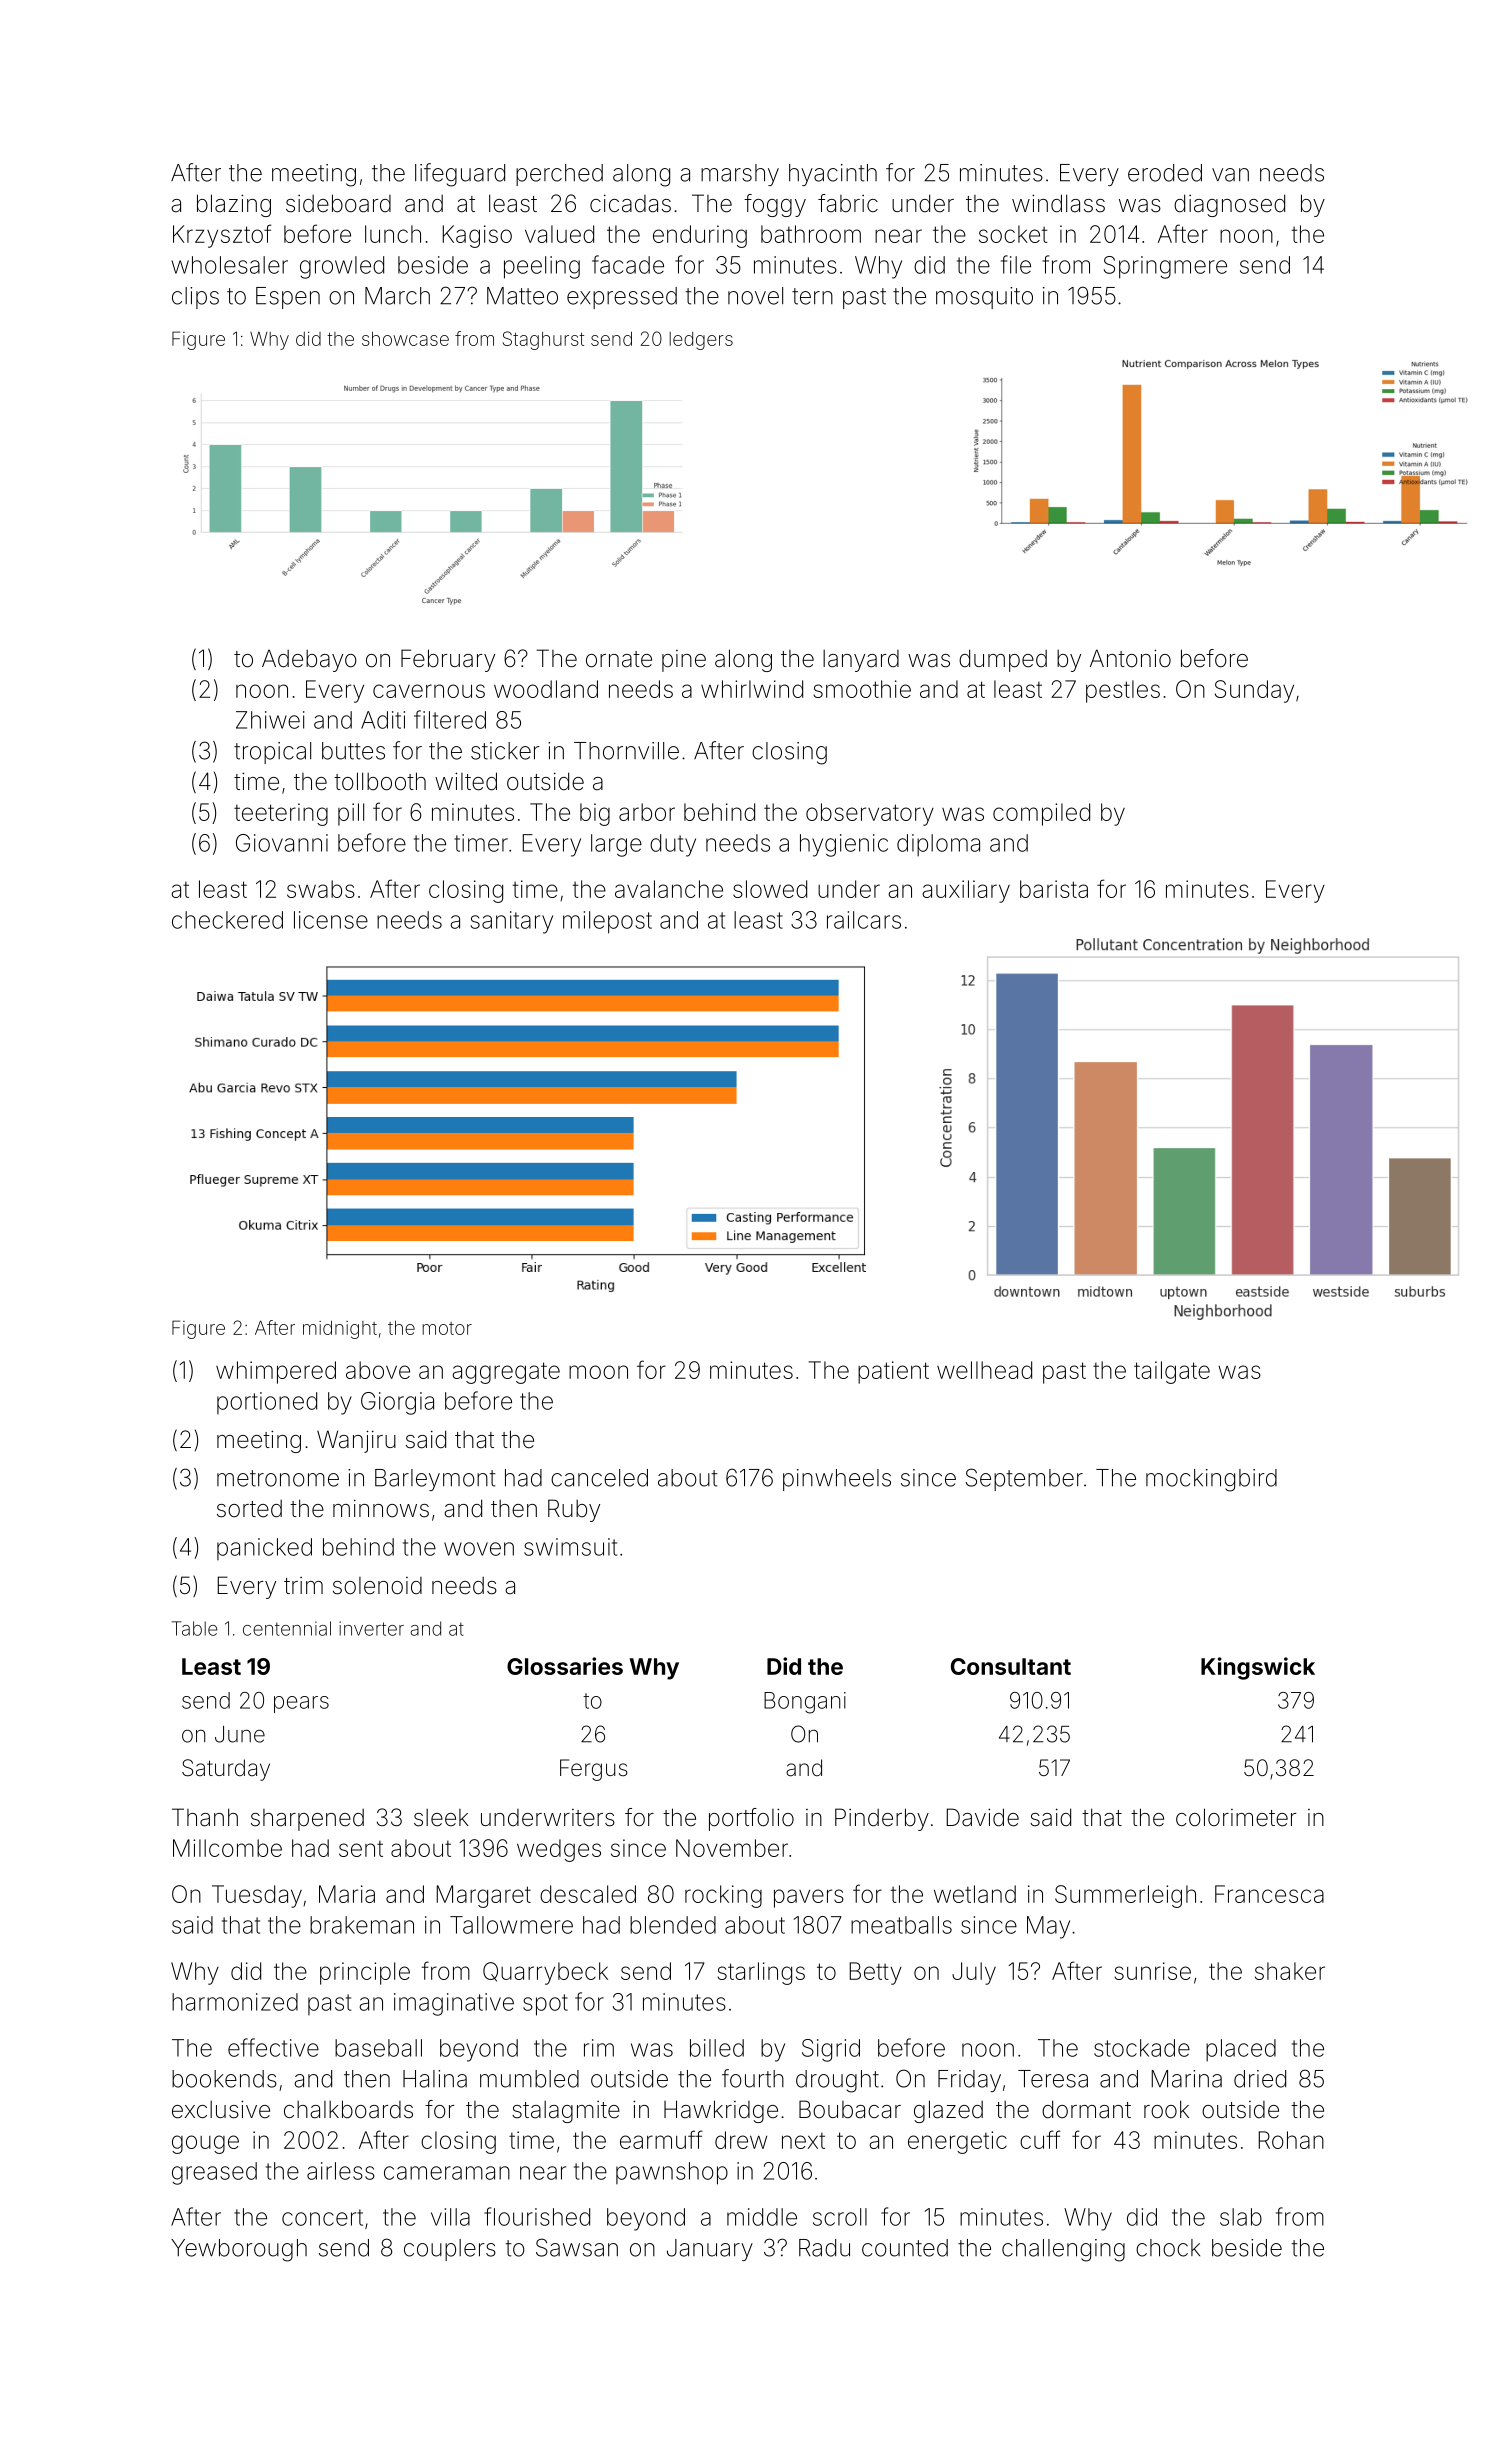  What do you see at coordinates (377, 1586) in the screenshot?
I see `solenoid` at bounding box center [377, 1586].
